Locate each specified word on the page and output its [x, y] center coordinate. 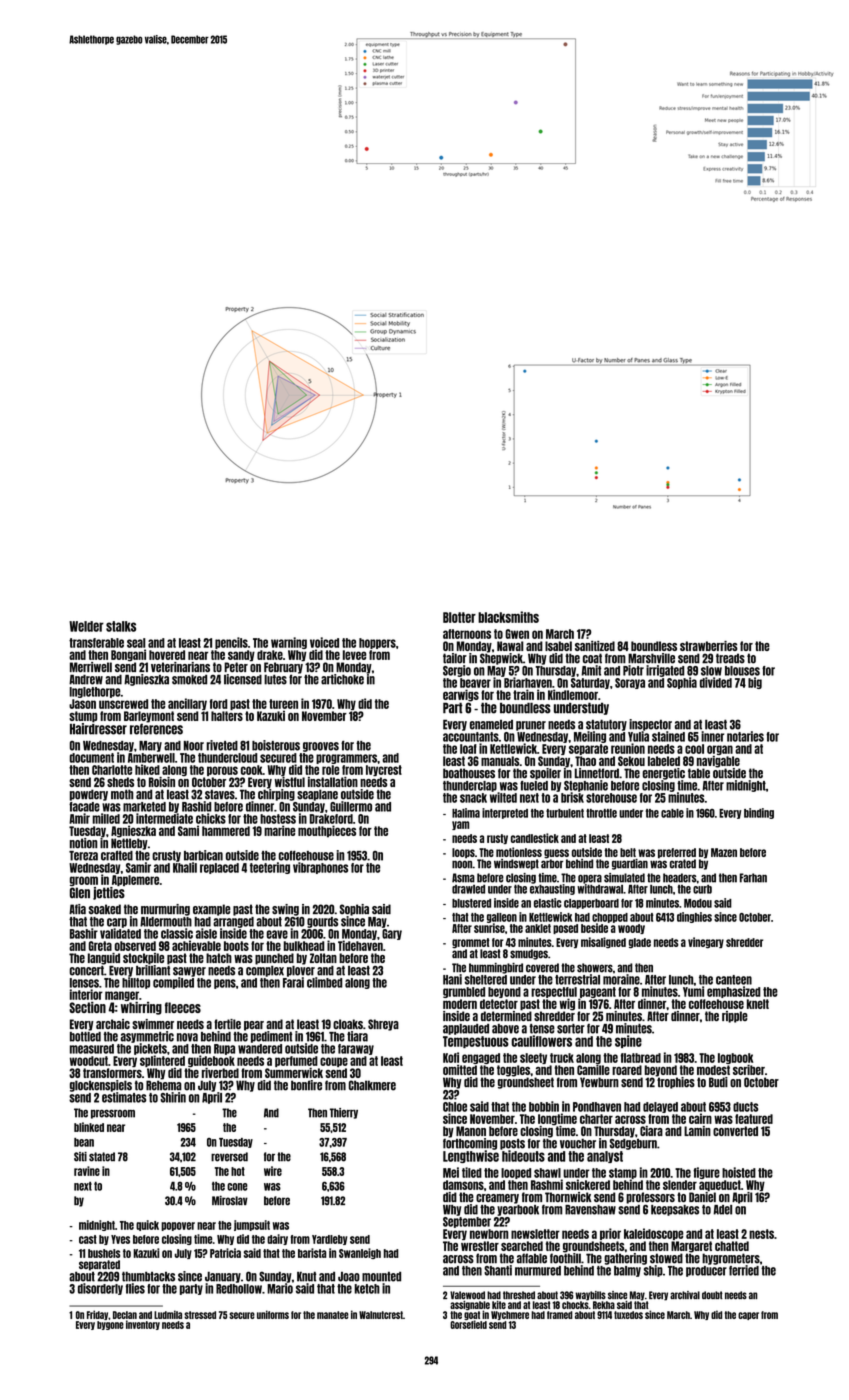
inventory [143, 1325]
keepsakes [675, 1210]
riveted [222, 745]
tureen [283, 704]
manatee [333, 1315]
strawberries [709, 646]
